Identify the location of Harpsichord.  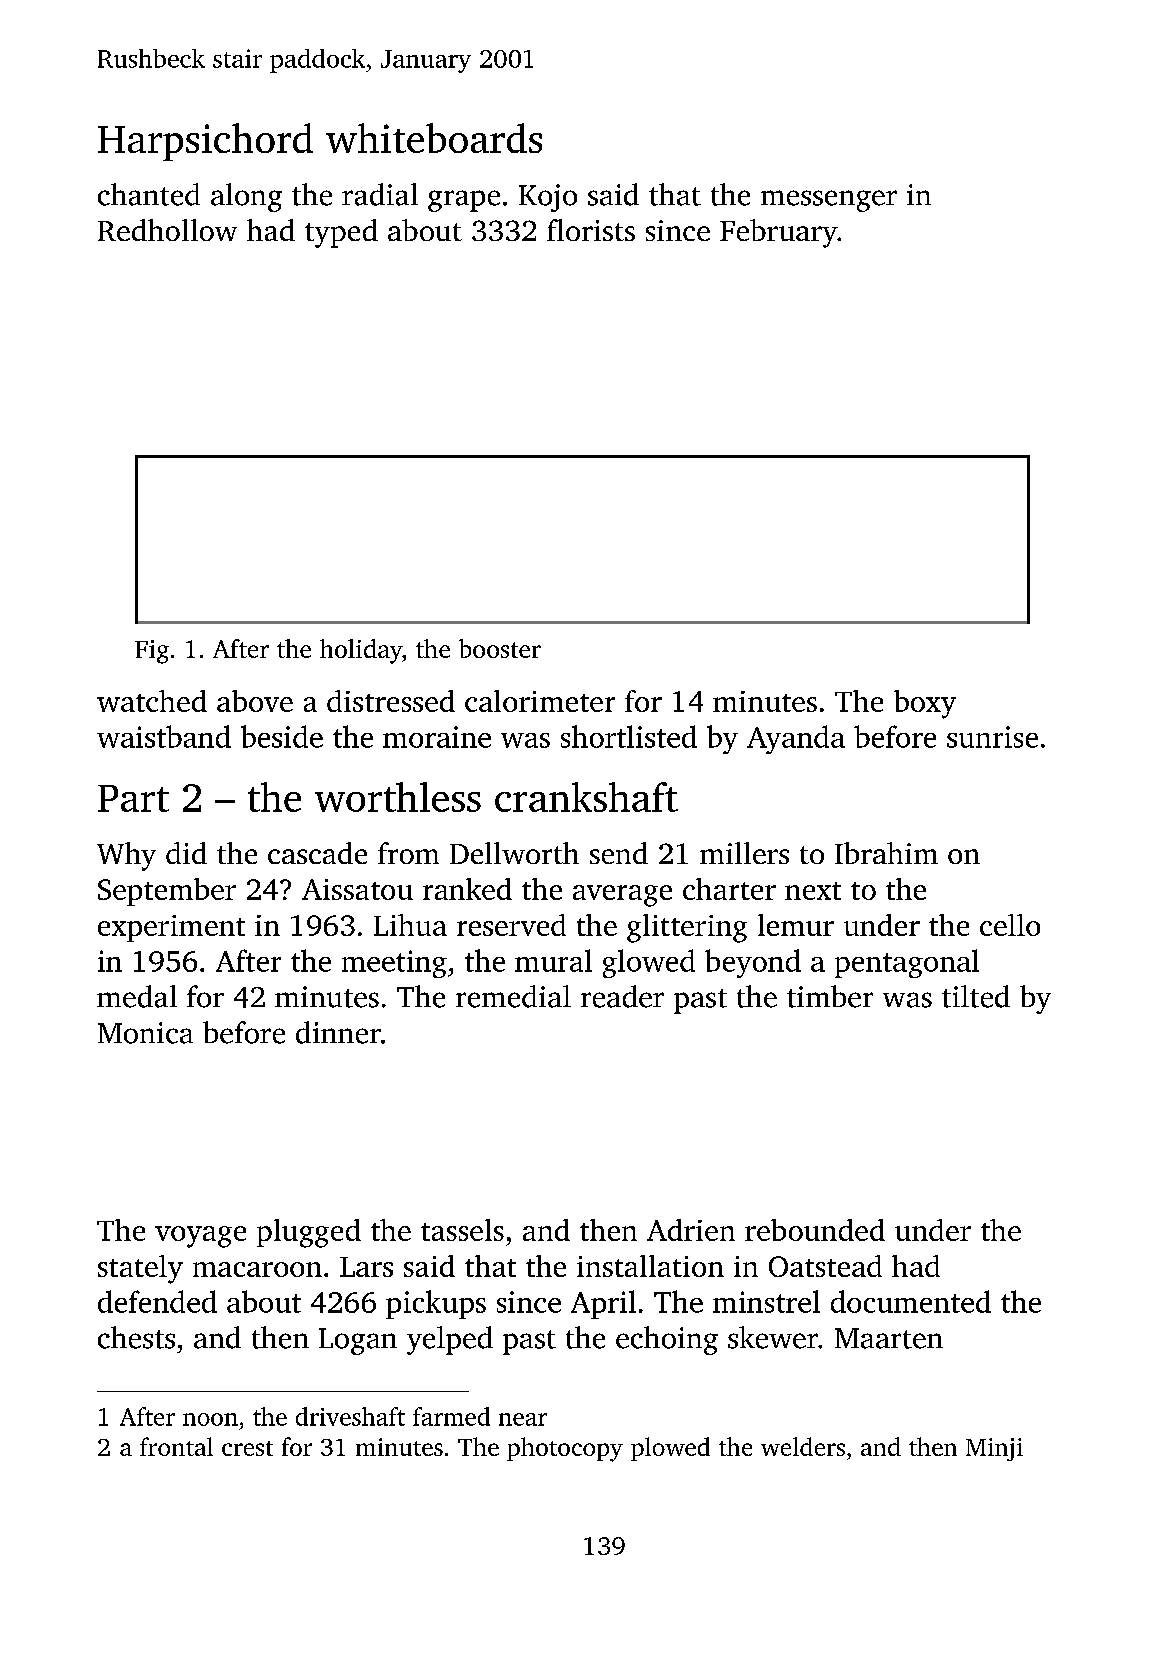
(205, 142).
